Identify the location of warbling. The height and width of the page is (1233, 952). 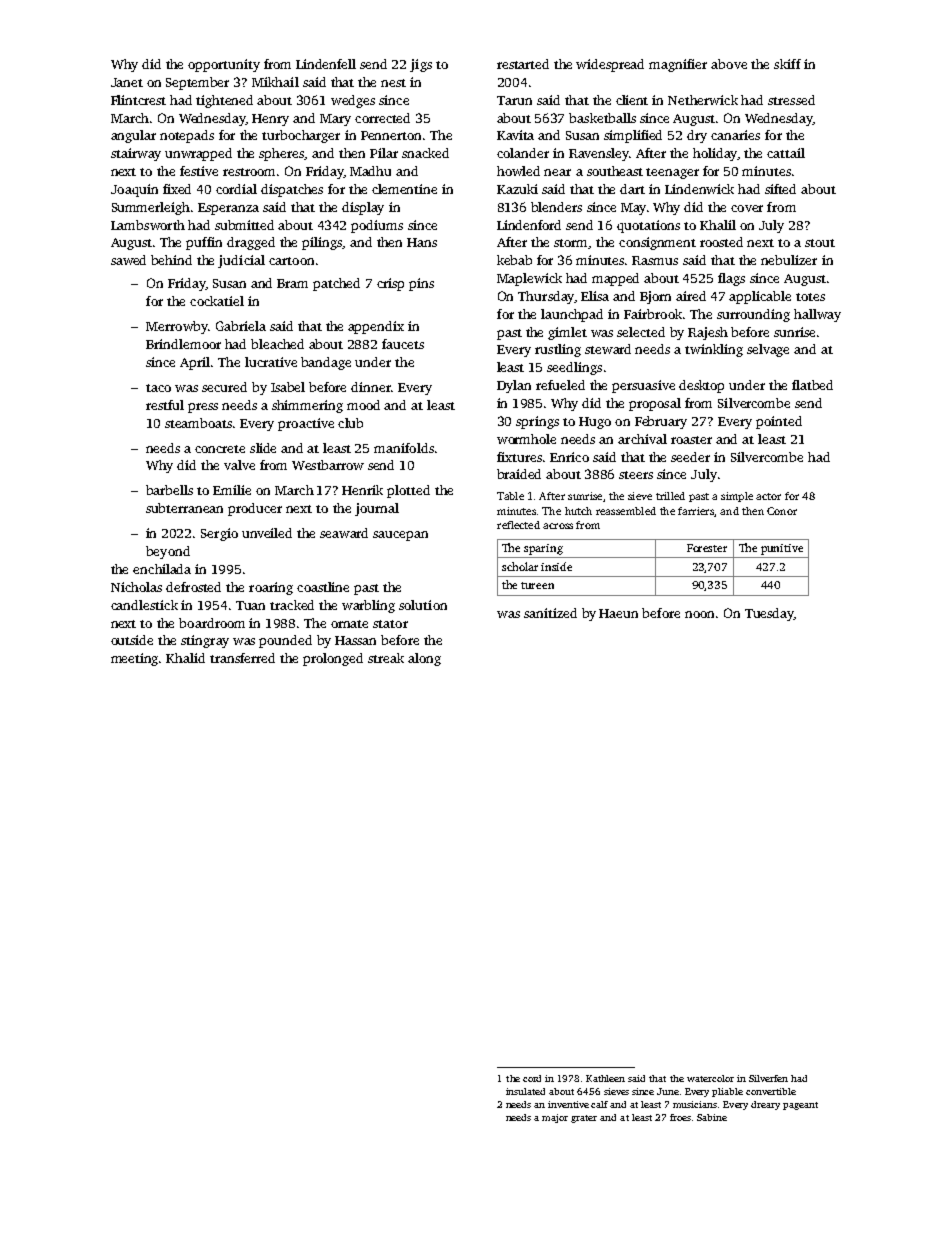
(368, 606).
